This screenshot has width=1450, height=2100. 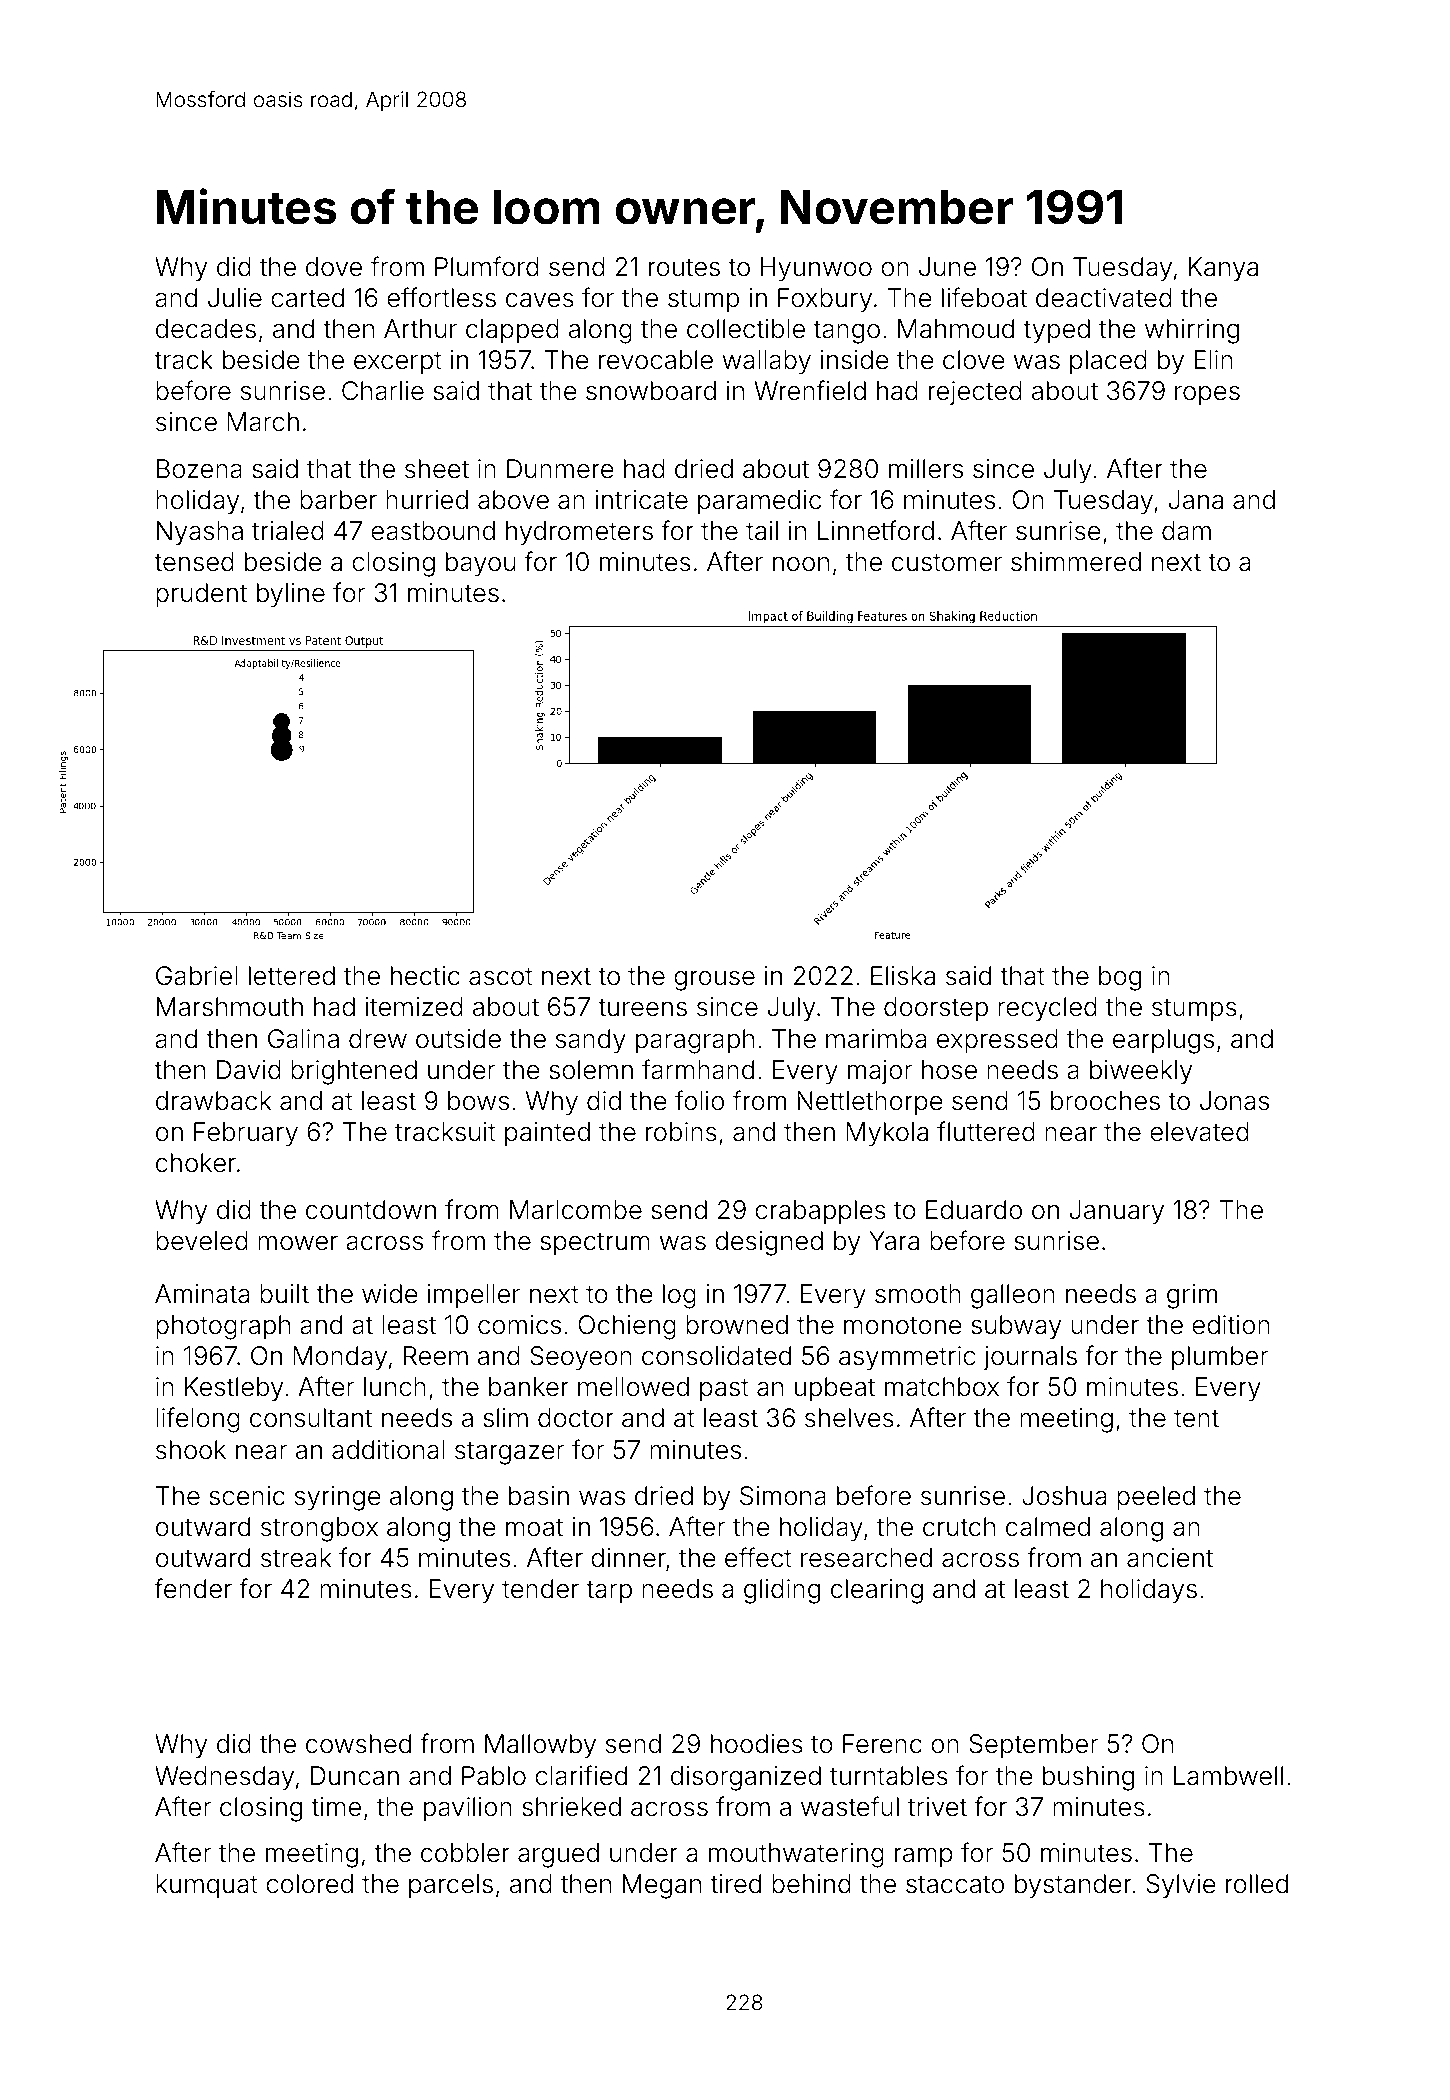 I want to click on Aminata, so click(x=202, y=1294).
